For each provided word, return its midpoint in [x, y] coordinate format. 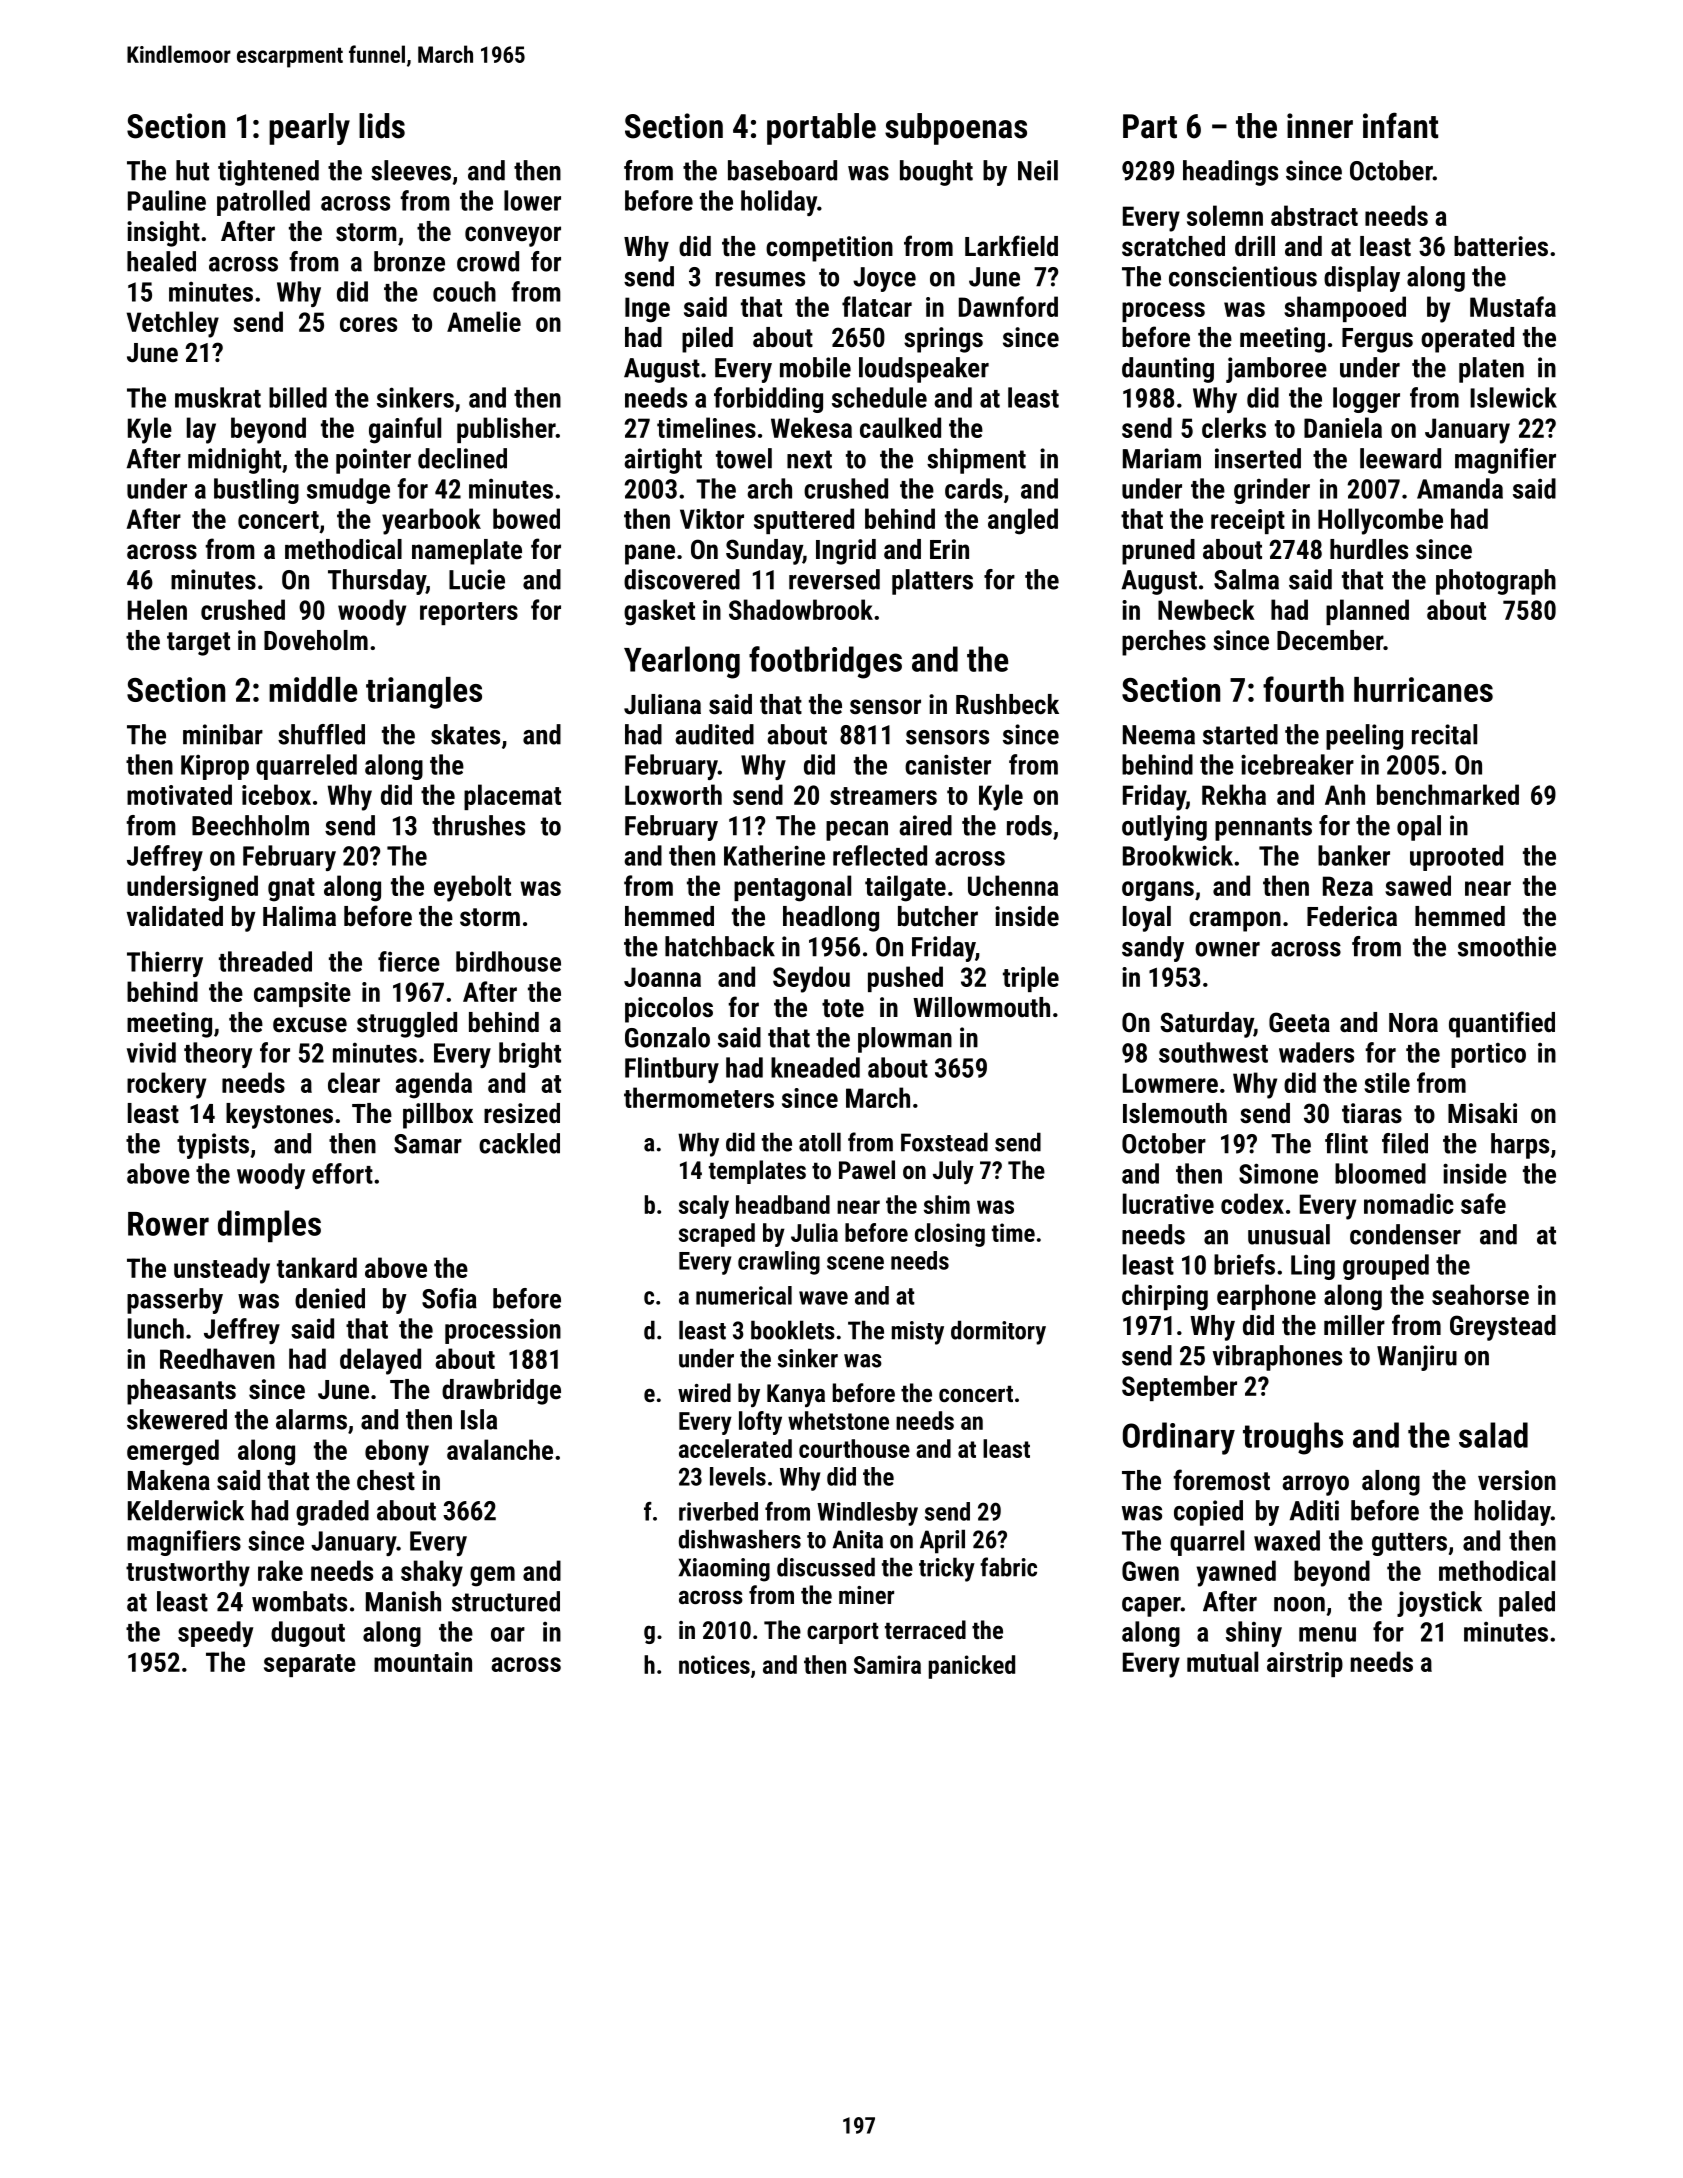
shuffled [321, 734]
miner [866, 1595]
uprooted [1456, 858]
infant [1400, 125]
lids [382, 126]
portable [821, 129]
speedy [215, 1634]
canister [948, 764]
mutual [1222, 1661]
